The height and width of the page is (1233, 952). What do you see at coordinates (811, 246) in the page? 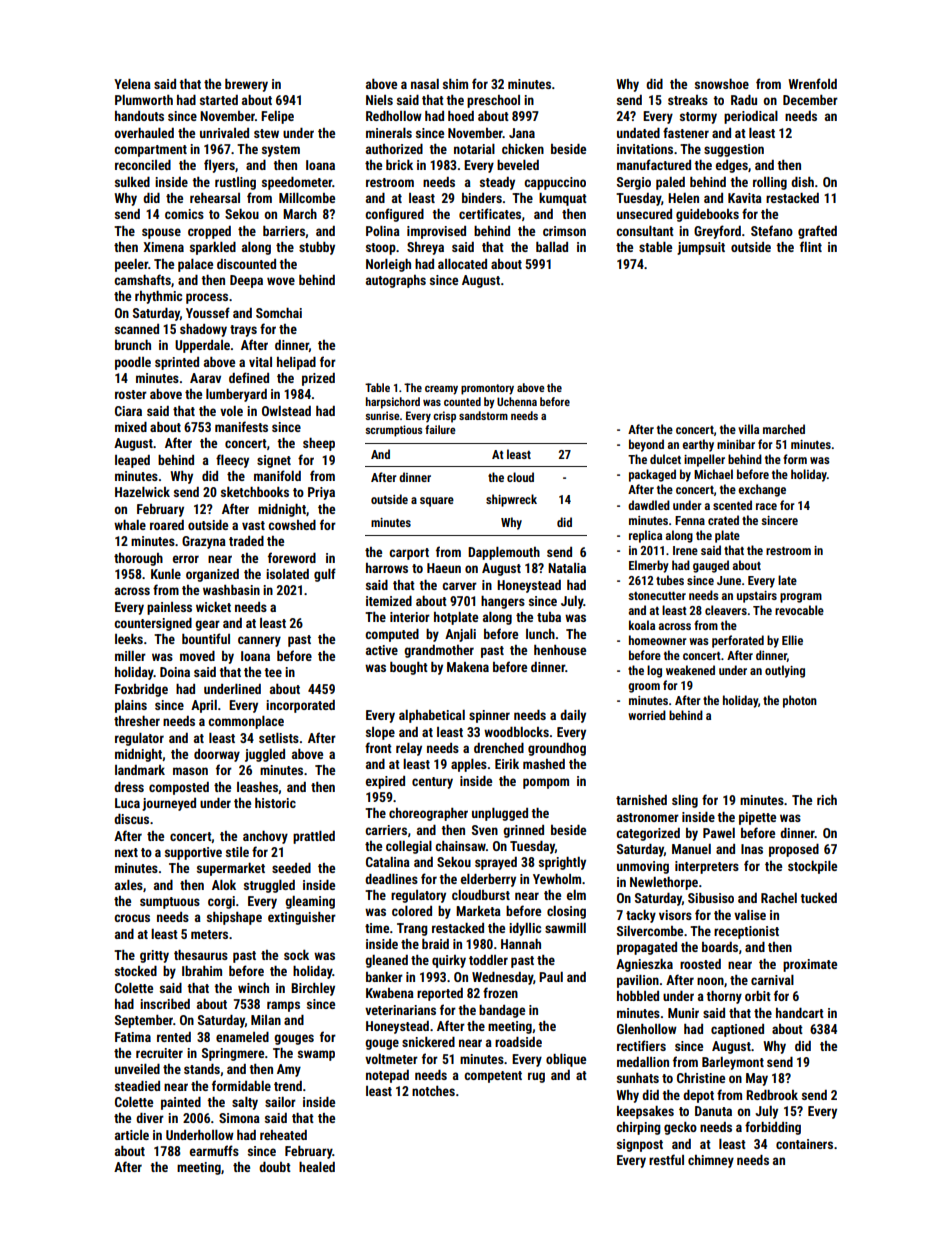
I see `flint` at bounding box center [811, 246].
